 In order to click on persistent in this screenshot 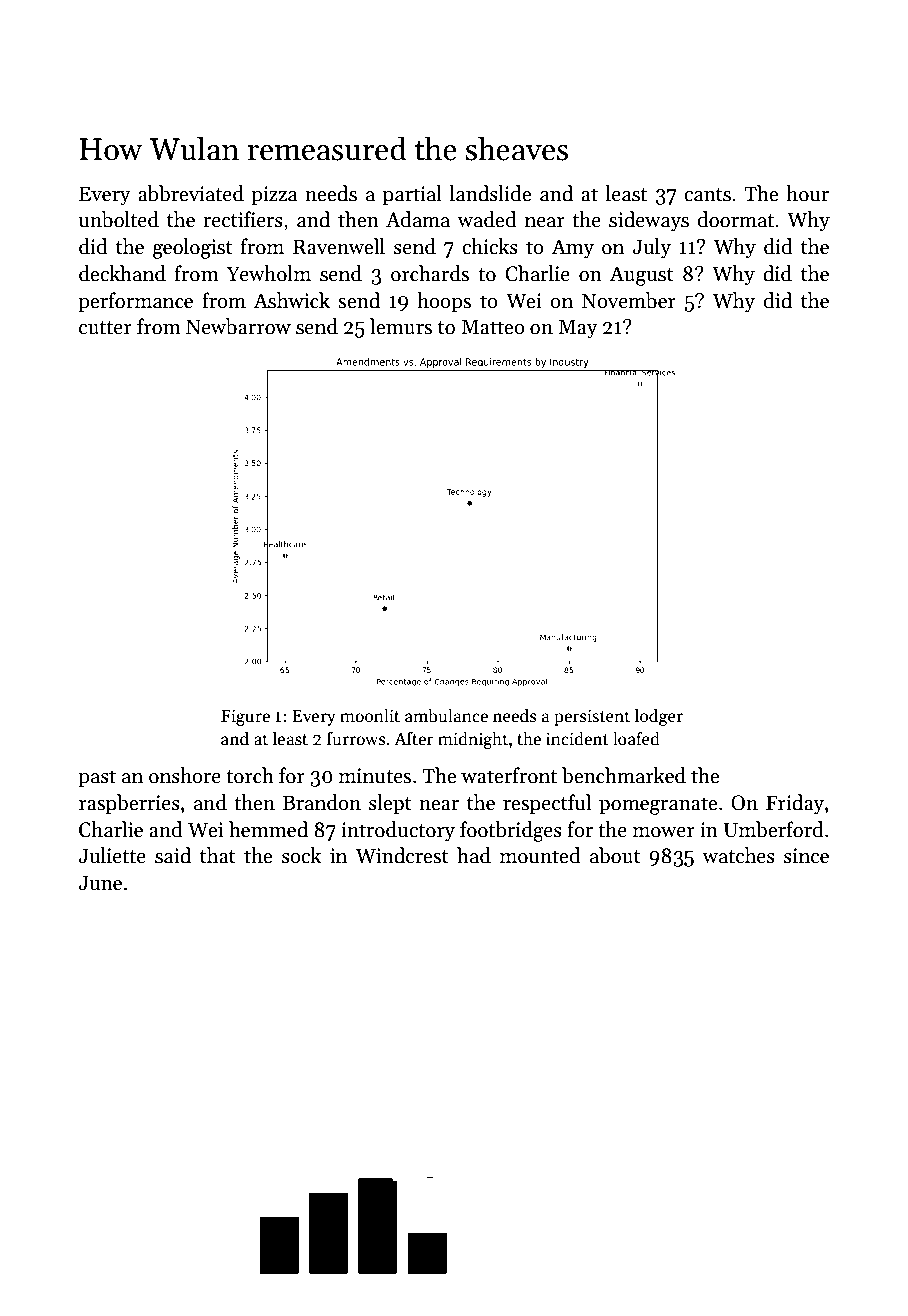, I will do `click(592, 717)`.
